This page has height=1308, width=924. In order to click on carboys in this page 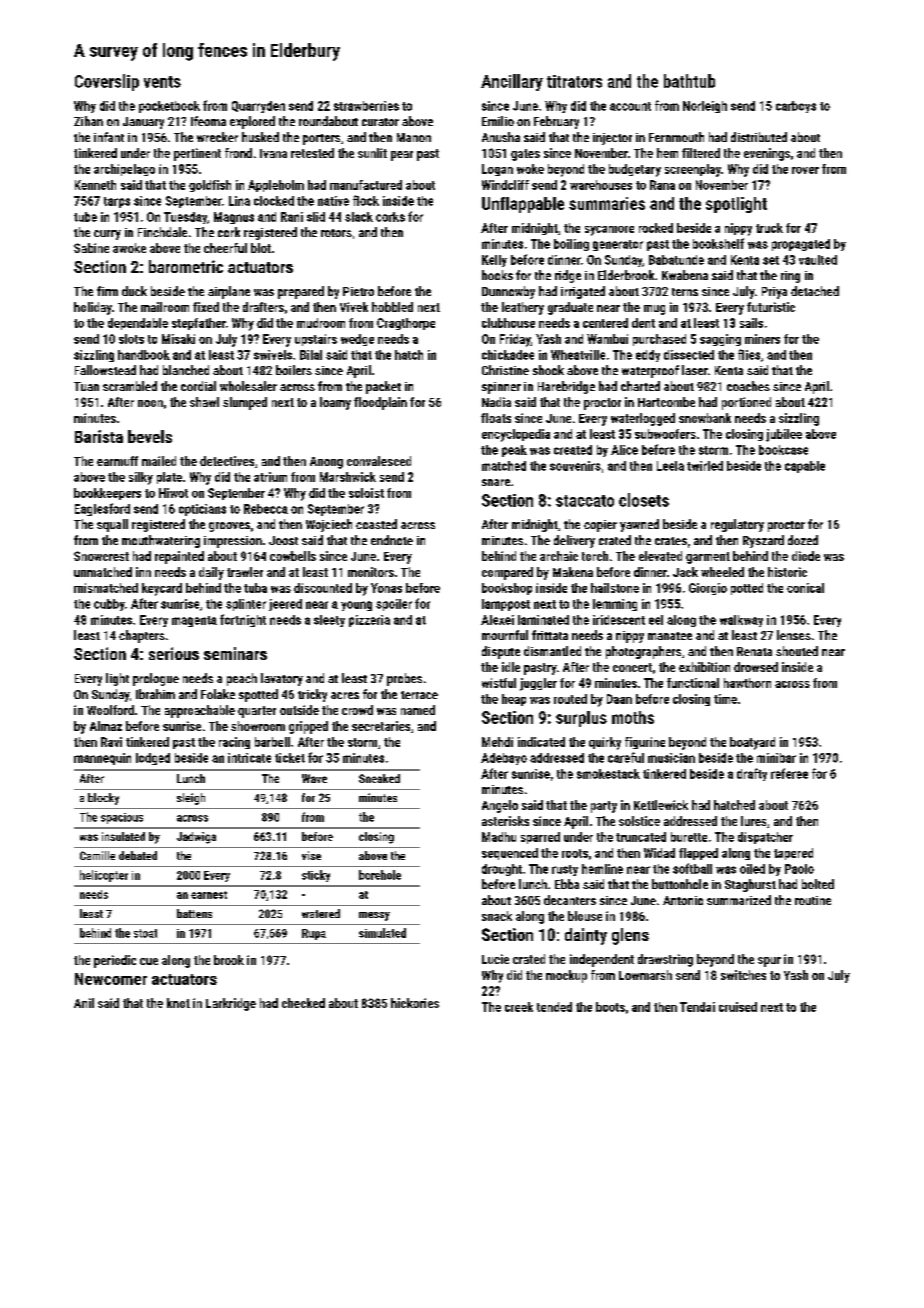, I will do `click(796, 107)`.
